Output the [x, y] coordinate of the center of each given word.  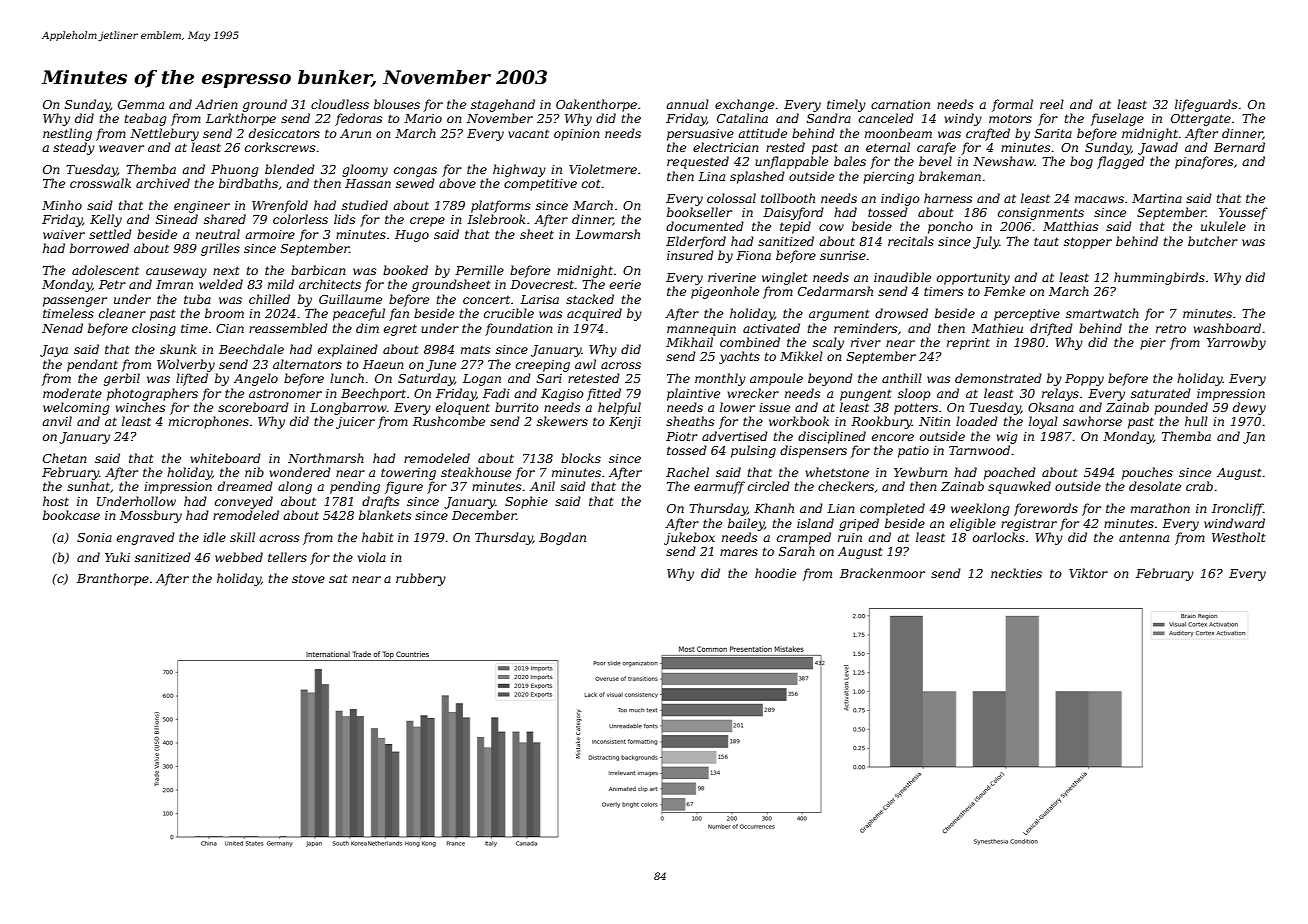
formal [1012, 105]
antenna [1144, 537]
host [56, 501]
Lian [841, 508]
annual [687, 104]
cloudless [340, 104]
